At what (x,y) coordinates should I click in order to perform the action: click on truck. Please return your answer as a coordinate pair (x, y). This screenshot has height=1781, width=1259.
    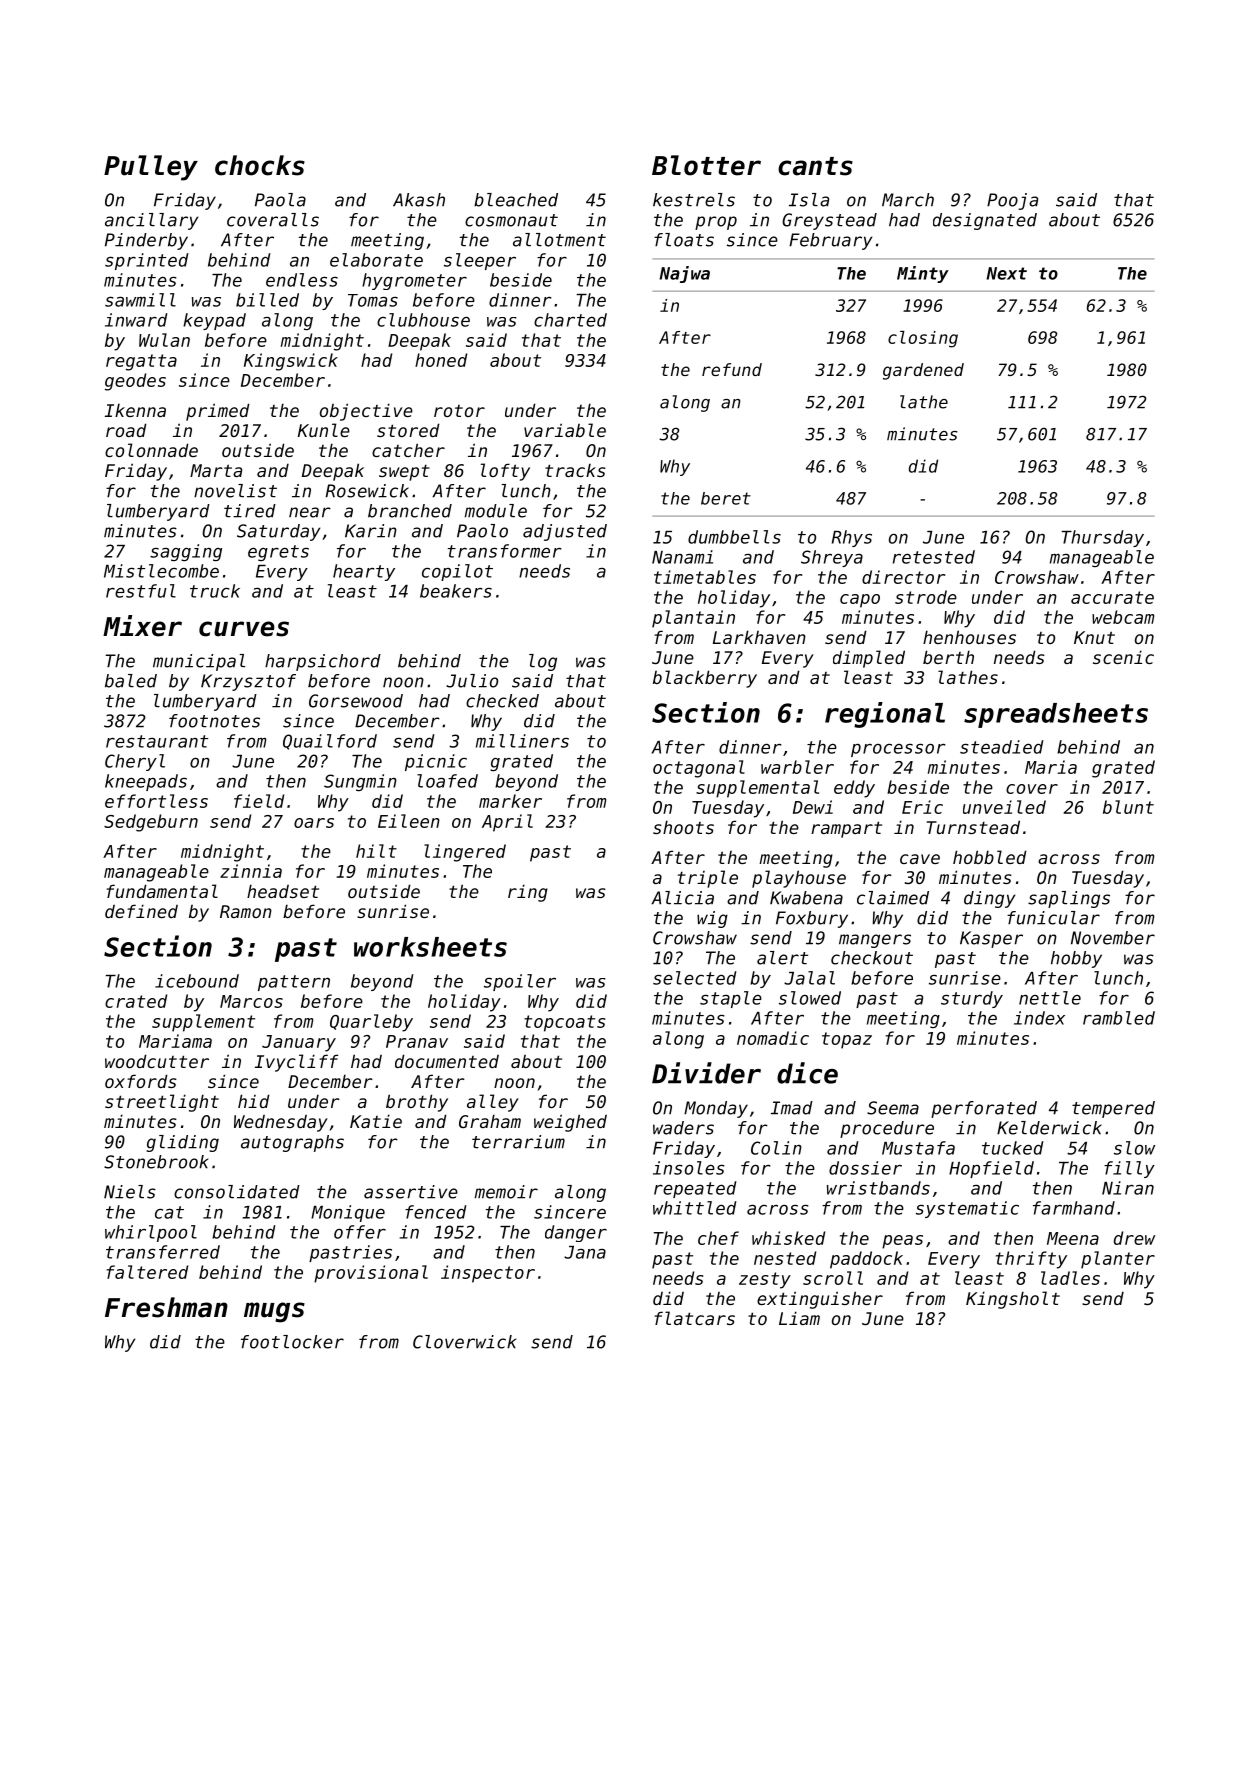
    Looking at the image, I should click on (215, 591).
